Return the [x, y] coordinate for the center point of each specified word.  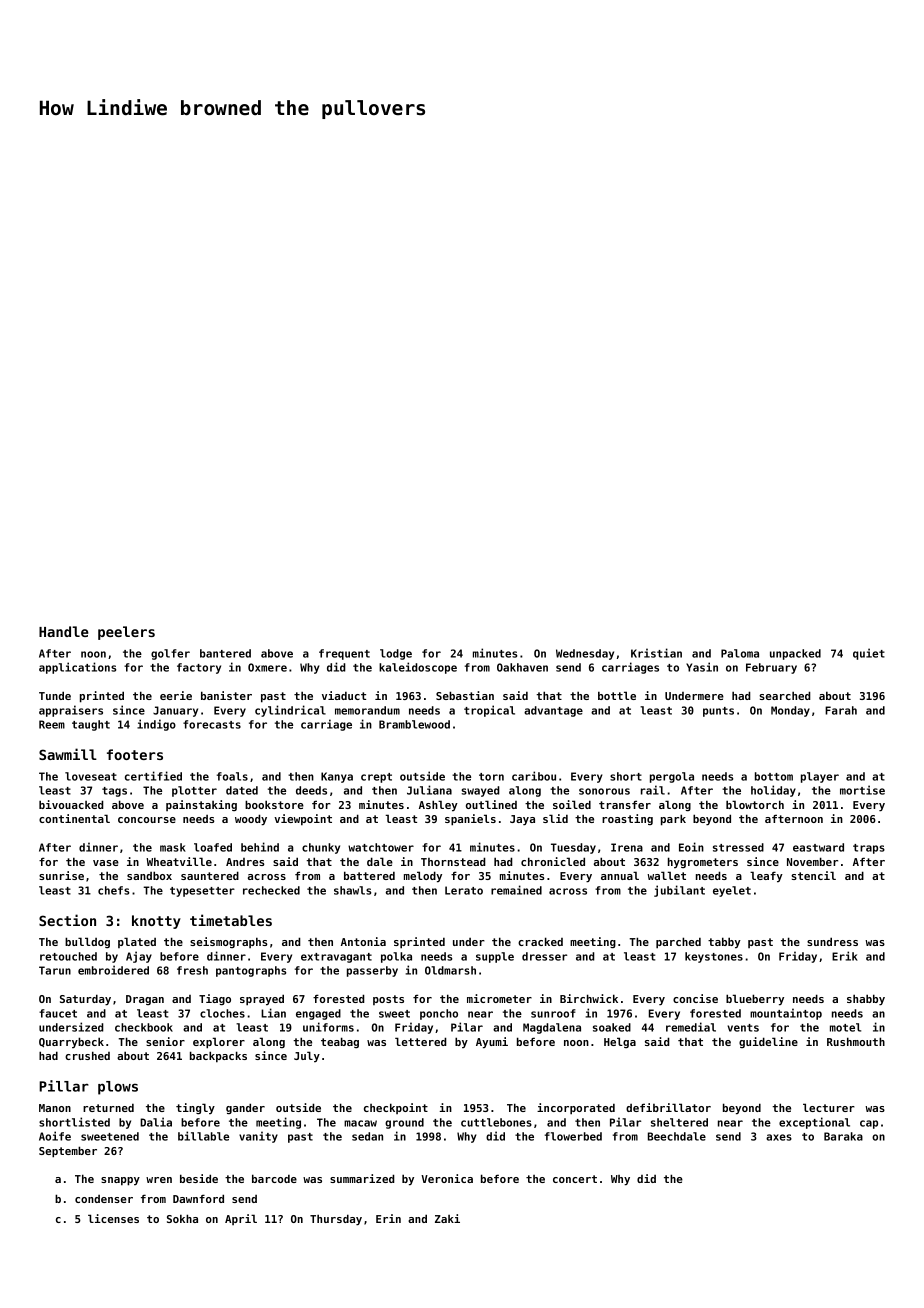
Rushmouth [856, 1041]
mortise [862, 790]
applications [77, 668]
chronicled [553, 861]
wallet [666, 875]
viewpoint [303, 820]
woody [251, 820]
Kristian [656, 653]
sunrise [61, 875]
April [241, 1219]
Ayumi [492, 1043]
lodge [396, 654]
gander [245, 1108]
